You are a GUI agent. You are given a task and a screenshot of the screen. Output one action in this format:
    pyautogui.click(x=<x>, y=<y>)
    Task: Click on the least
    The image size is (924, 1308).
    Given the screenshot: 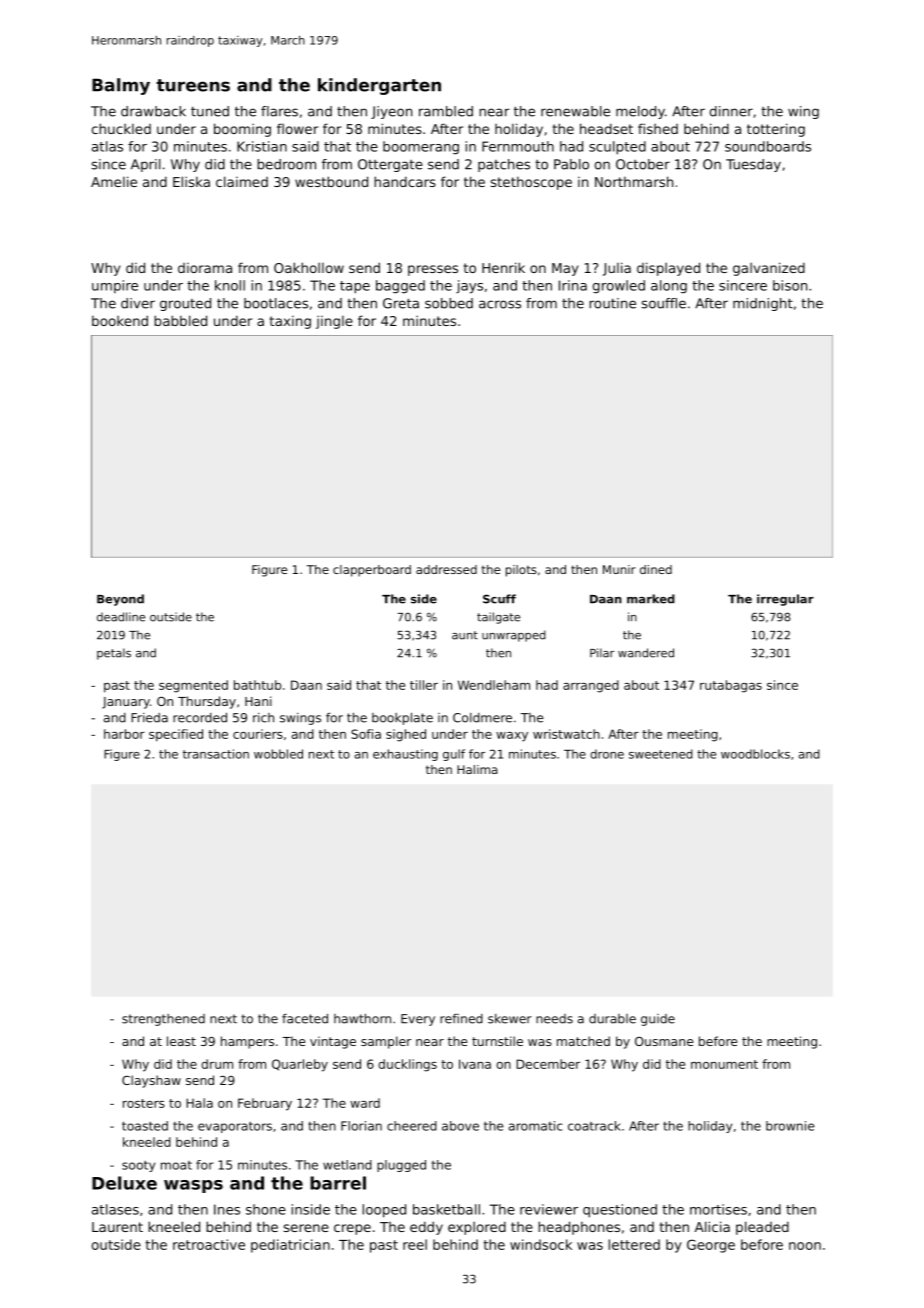 What is the action you would take?
    pyautogui.click(x=181, y=1041)
